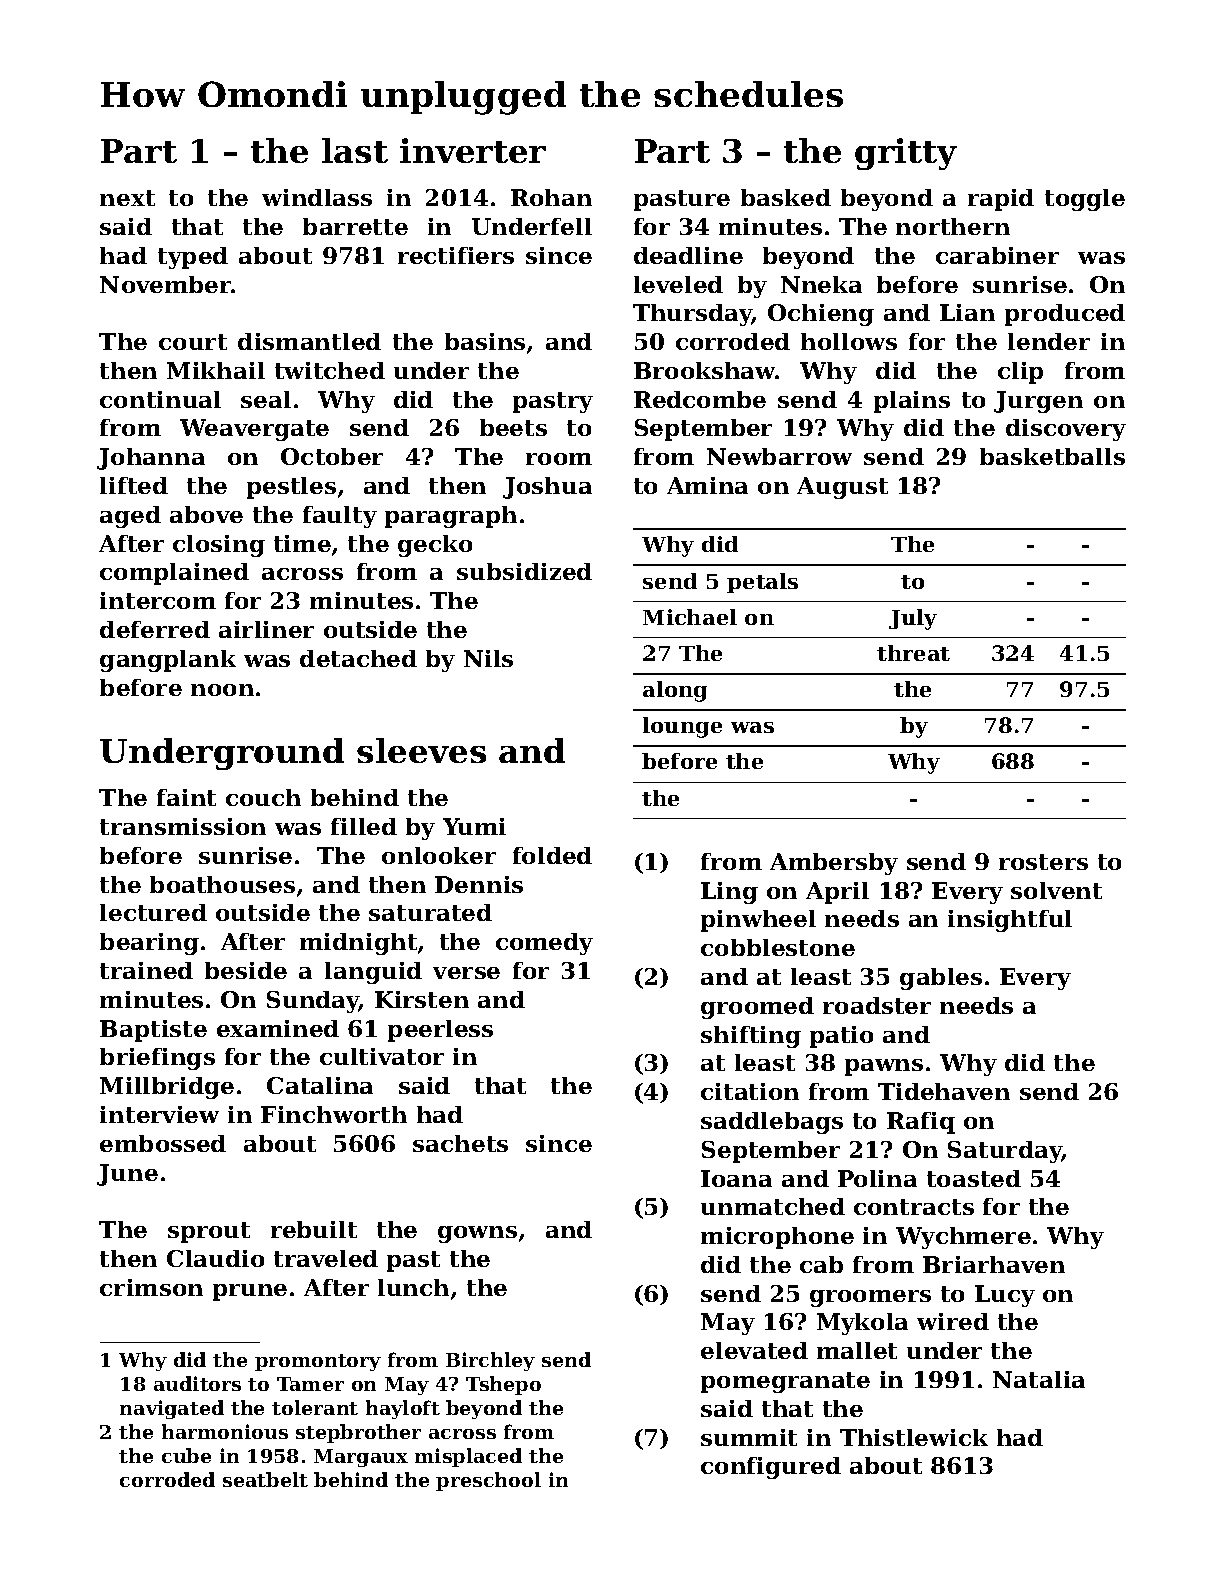 The image size is (1226, 1586). I want to click on crimson, so click(151, 1287).
